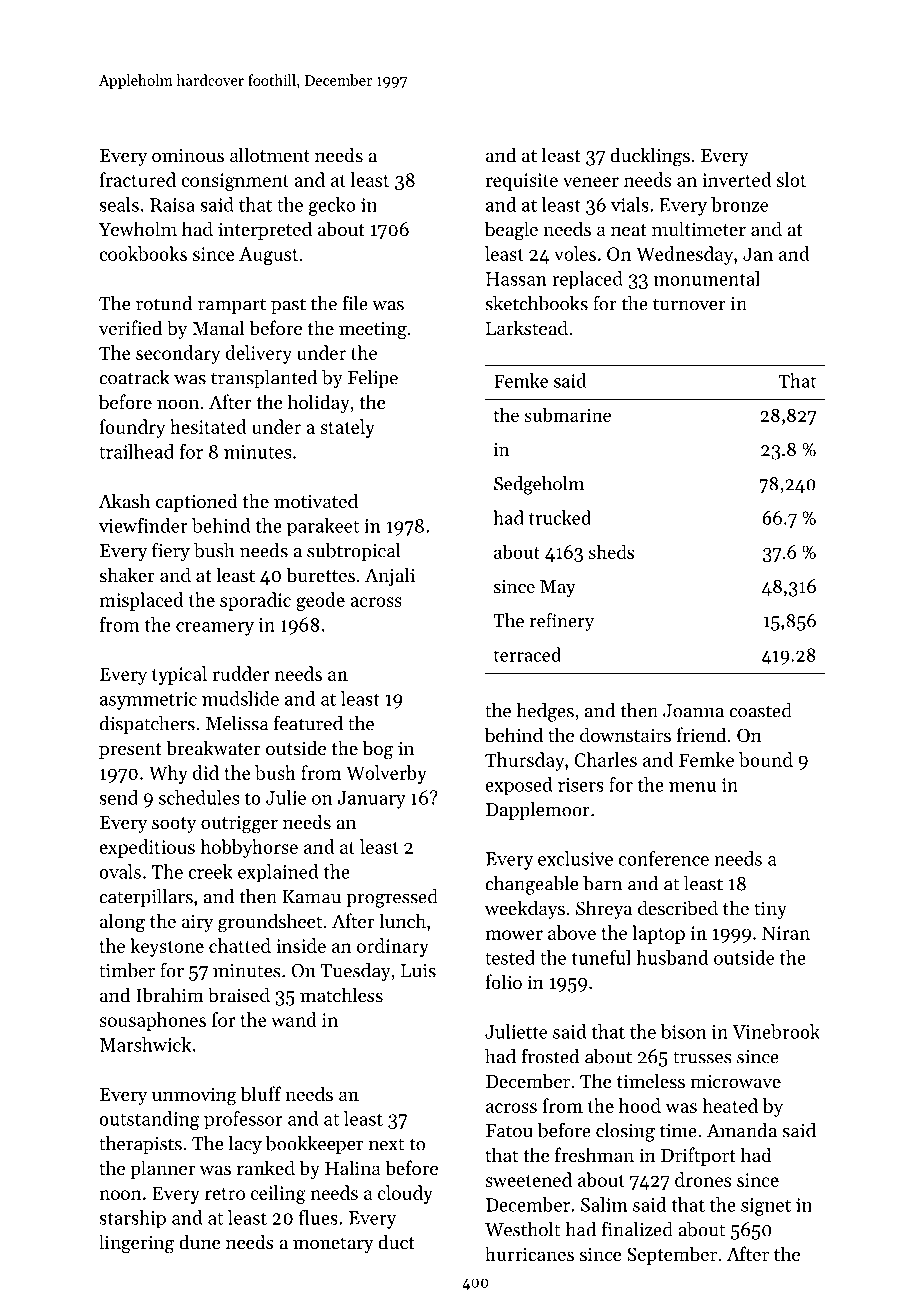 The height and width of the screenshot is (1314, 924). Describe the element at coordinates (791, 179) in the screenshot. I see `slot` at that location.
